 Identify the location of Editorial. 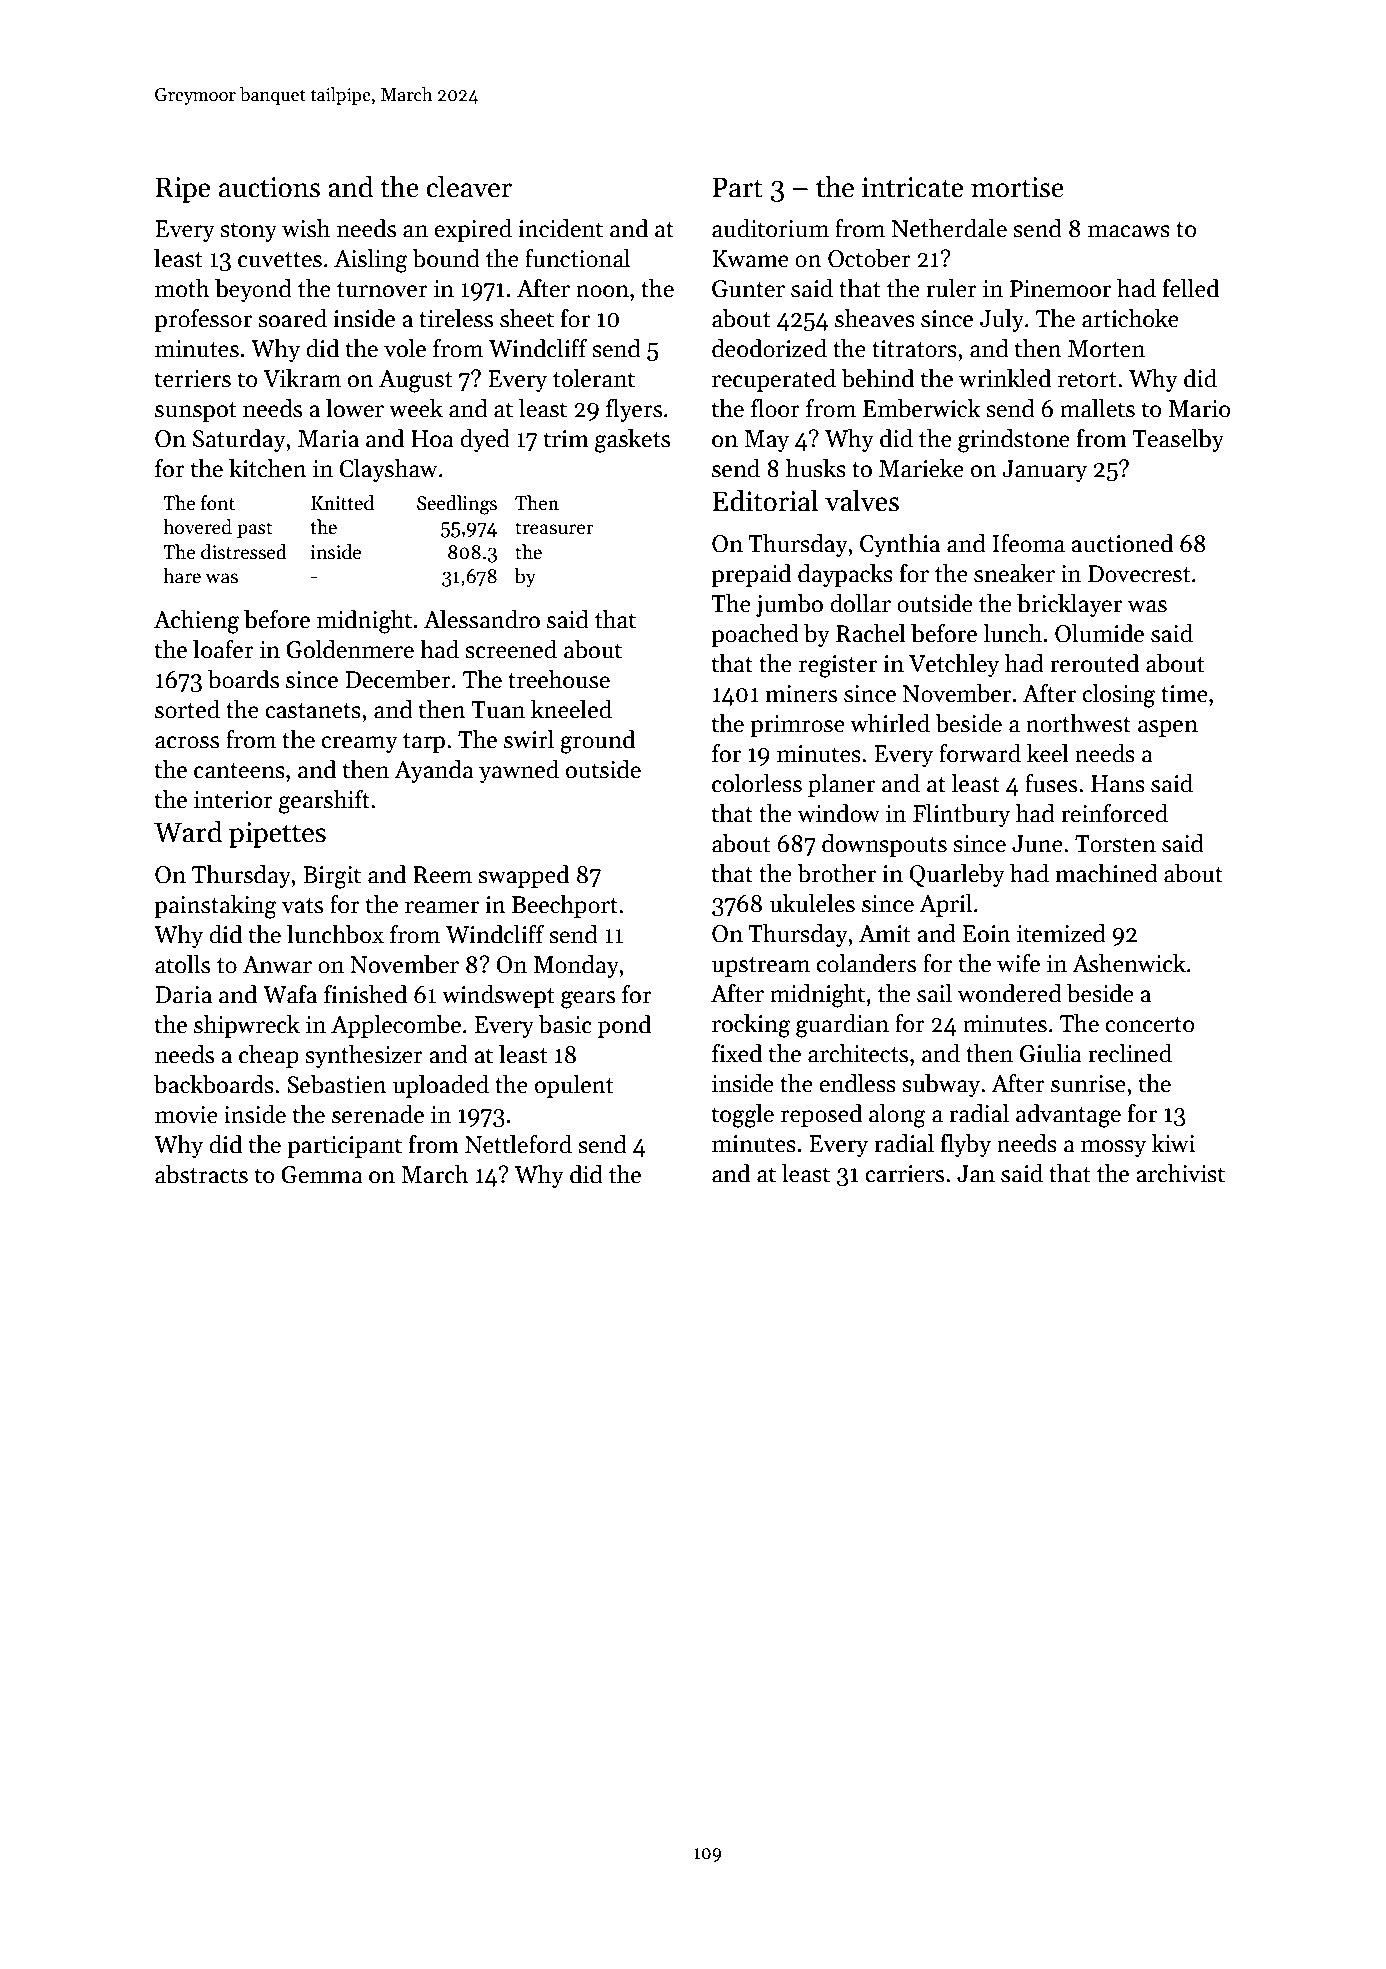
(765, 501).
